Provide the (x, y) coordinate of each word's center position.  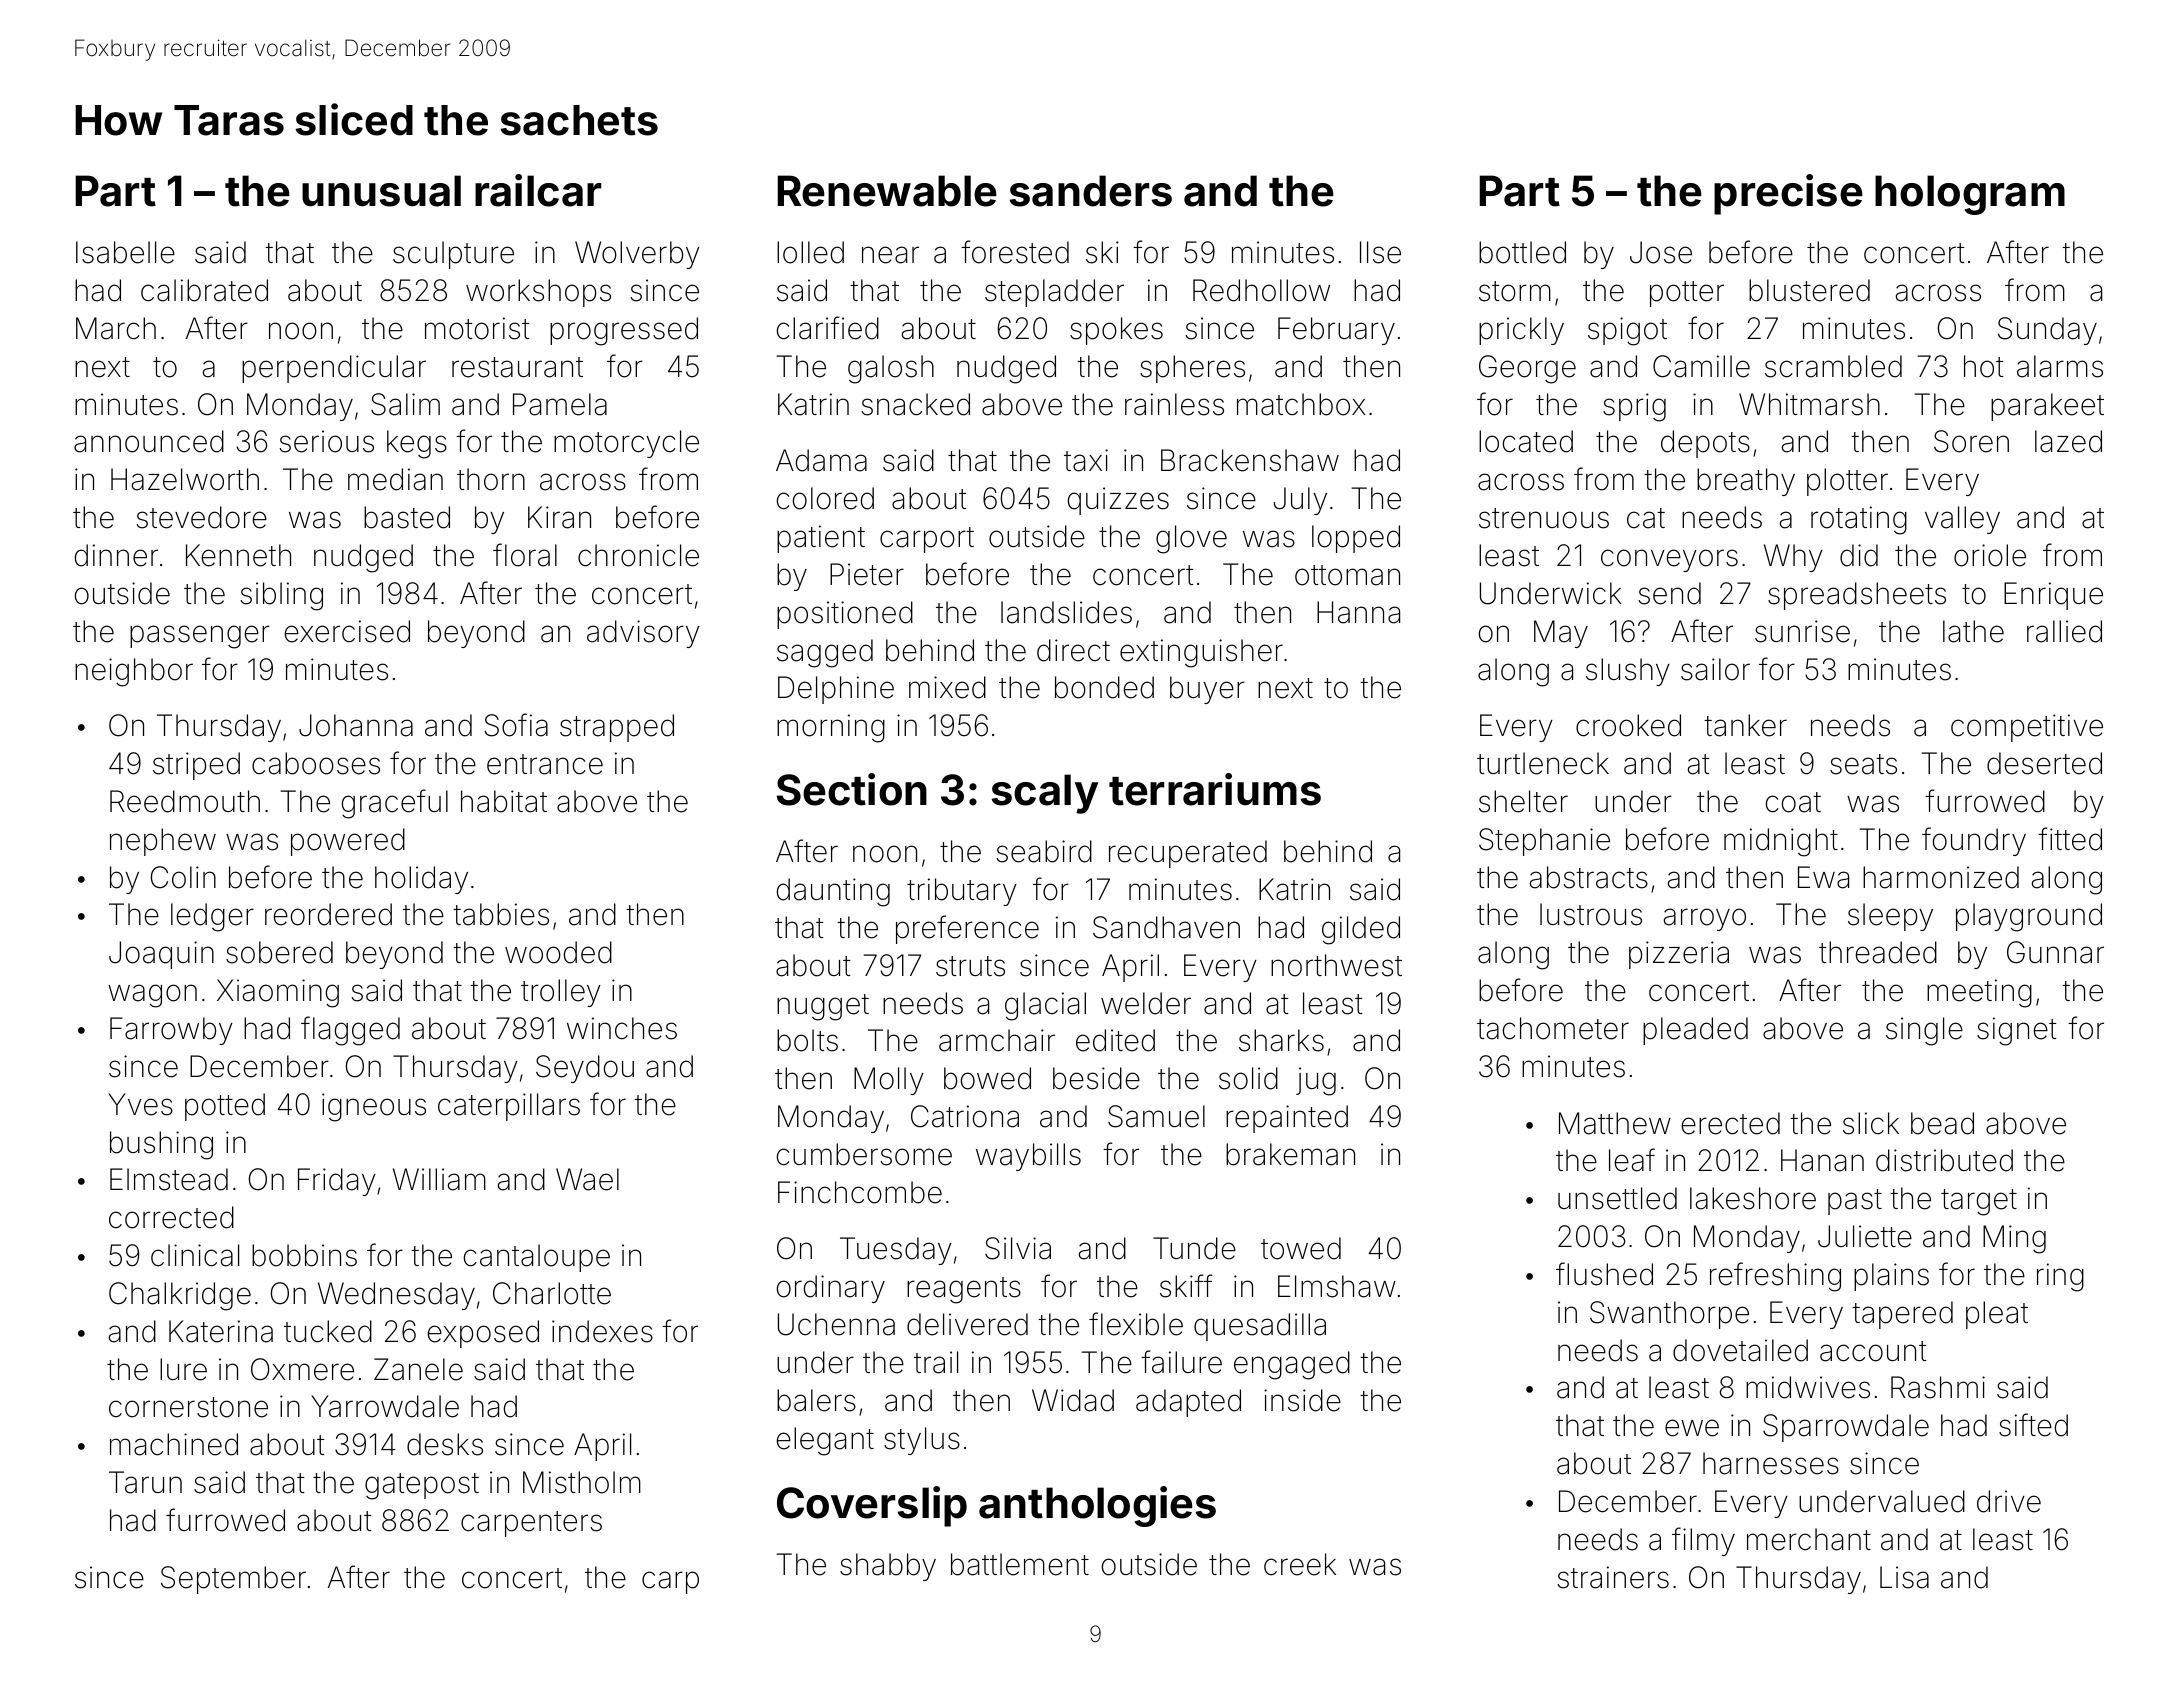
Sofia (516, 725)
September (233, 1580)
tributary (962, 892)
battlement (1020, 1564)
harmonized (1941, 877)
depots (1705, 444)
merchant (1809, 1539)
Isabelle (125, 252)
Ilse (1380, 252)
